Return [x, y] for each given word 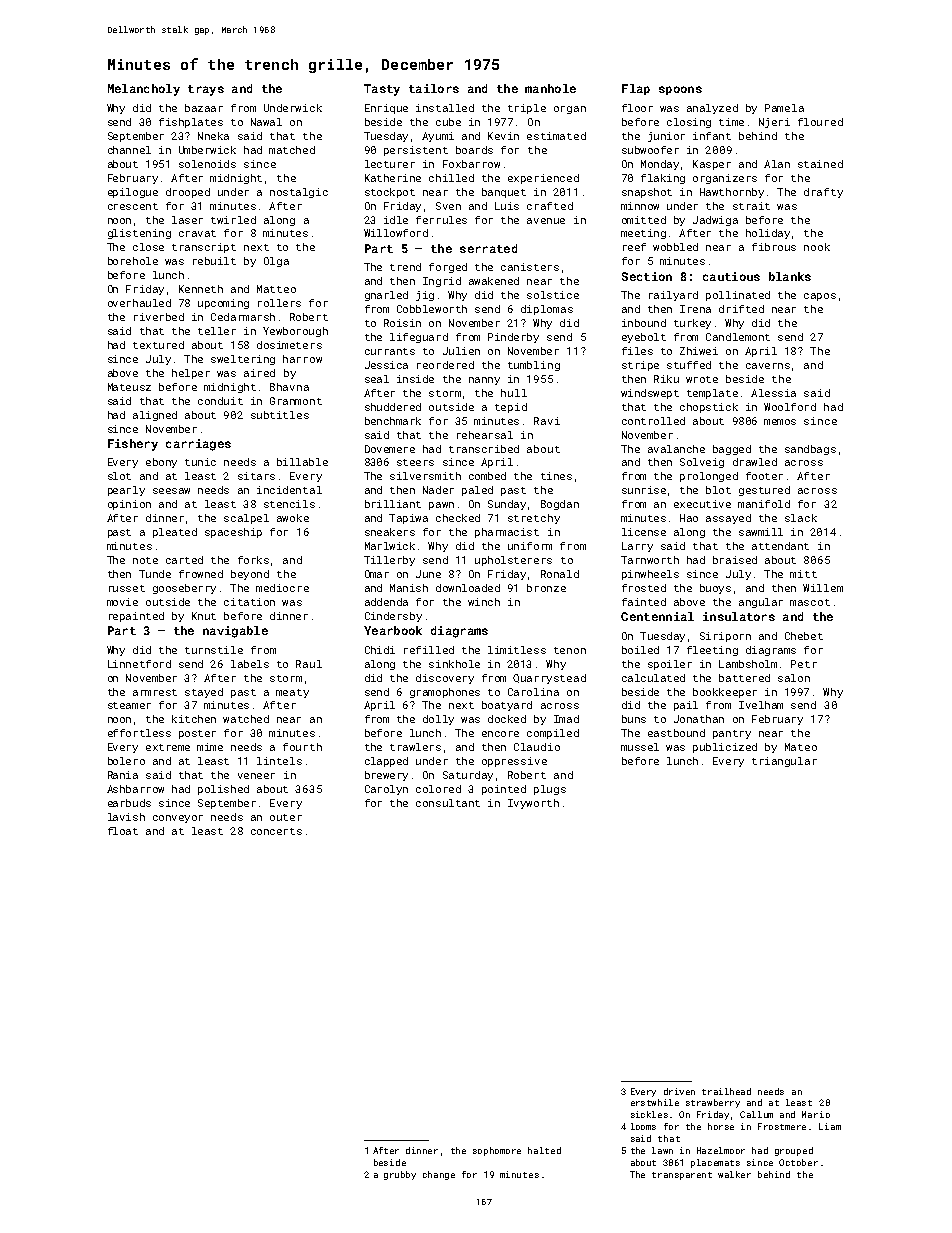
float [123, 831]
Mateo [801, 747]
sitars [256, 476]
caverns [768, 366]
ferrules [441, 220]
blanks [790, 276]
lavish [126, 817]
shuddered [393, 407]
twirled [233, 220]
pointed [504, 790]
